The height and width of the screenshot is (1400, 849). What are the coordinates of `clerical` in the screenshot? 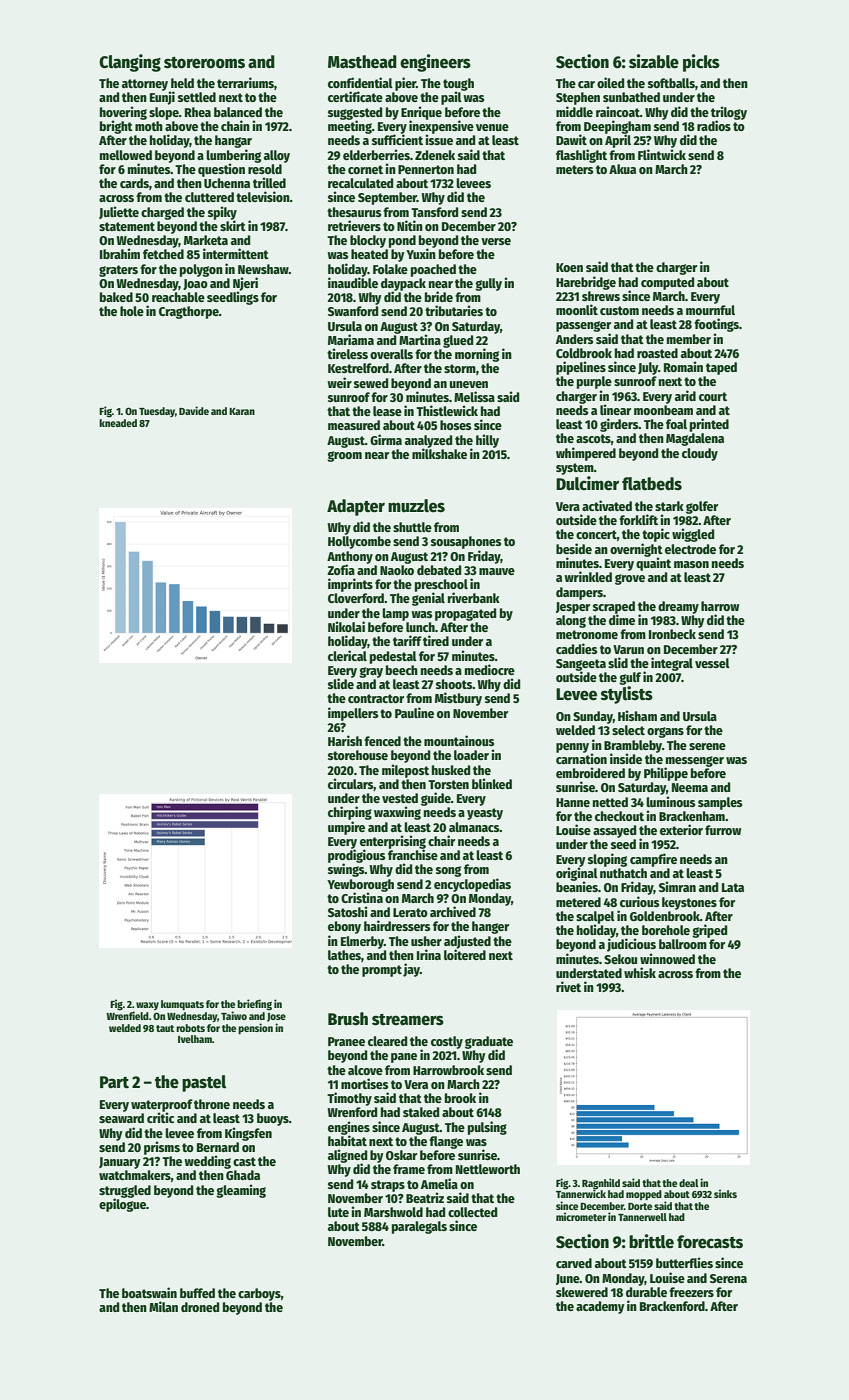 It's located at (347, 655).
